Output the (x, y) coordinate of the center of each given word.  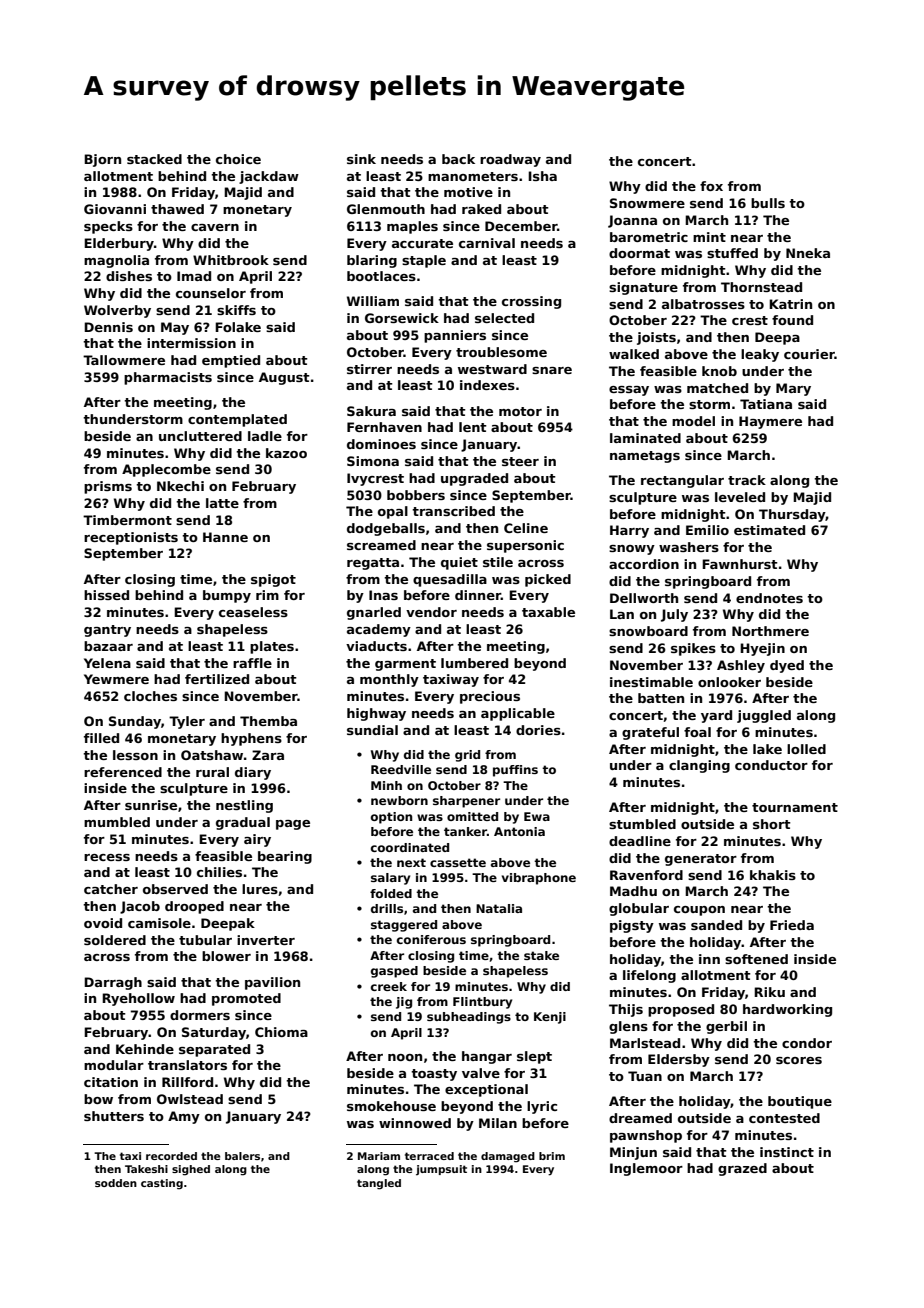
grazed (742, 1169)
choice (238, 159)
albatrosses (703, 304)
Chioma (281, 1032)
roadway (510, 160)
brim (552, 1156)
